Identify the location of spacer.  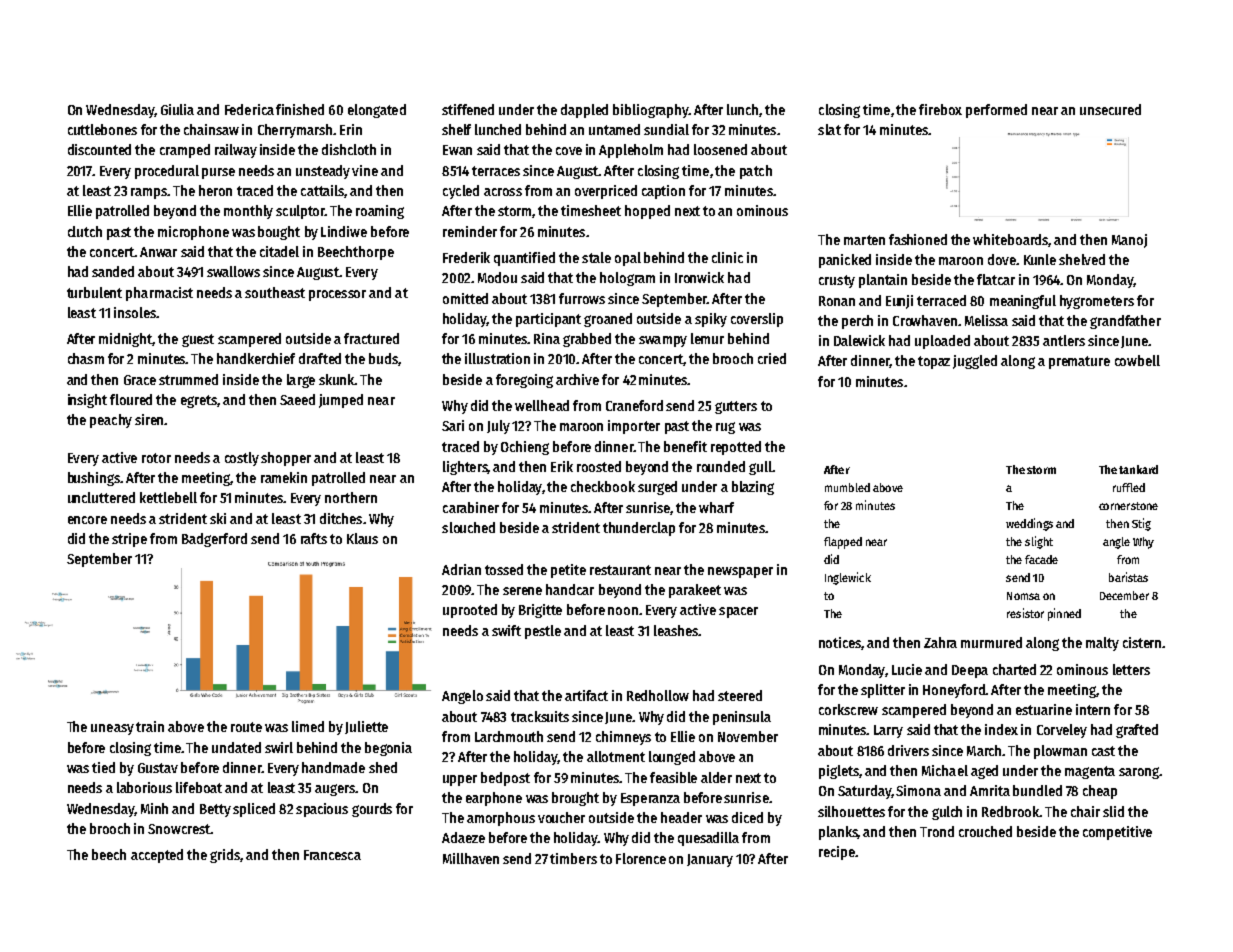
(738, 612).
